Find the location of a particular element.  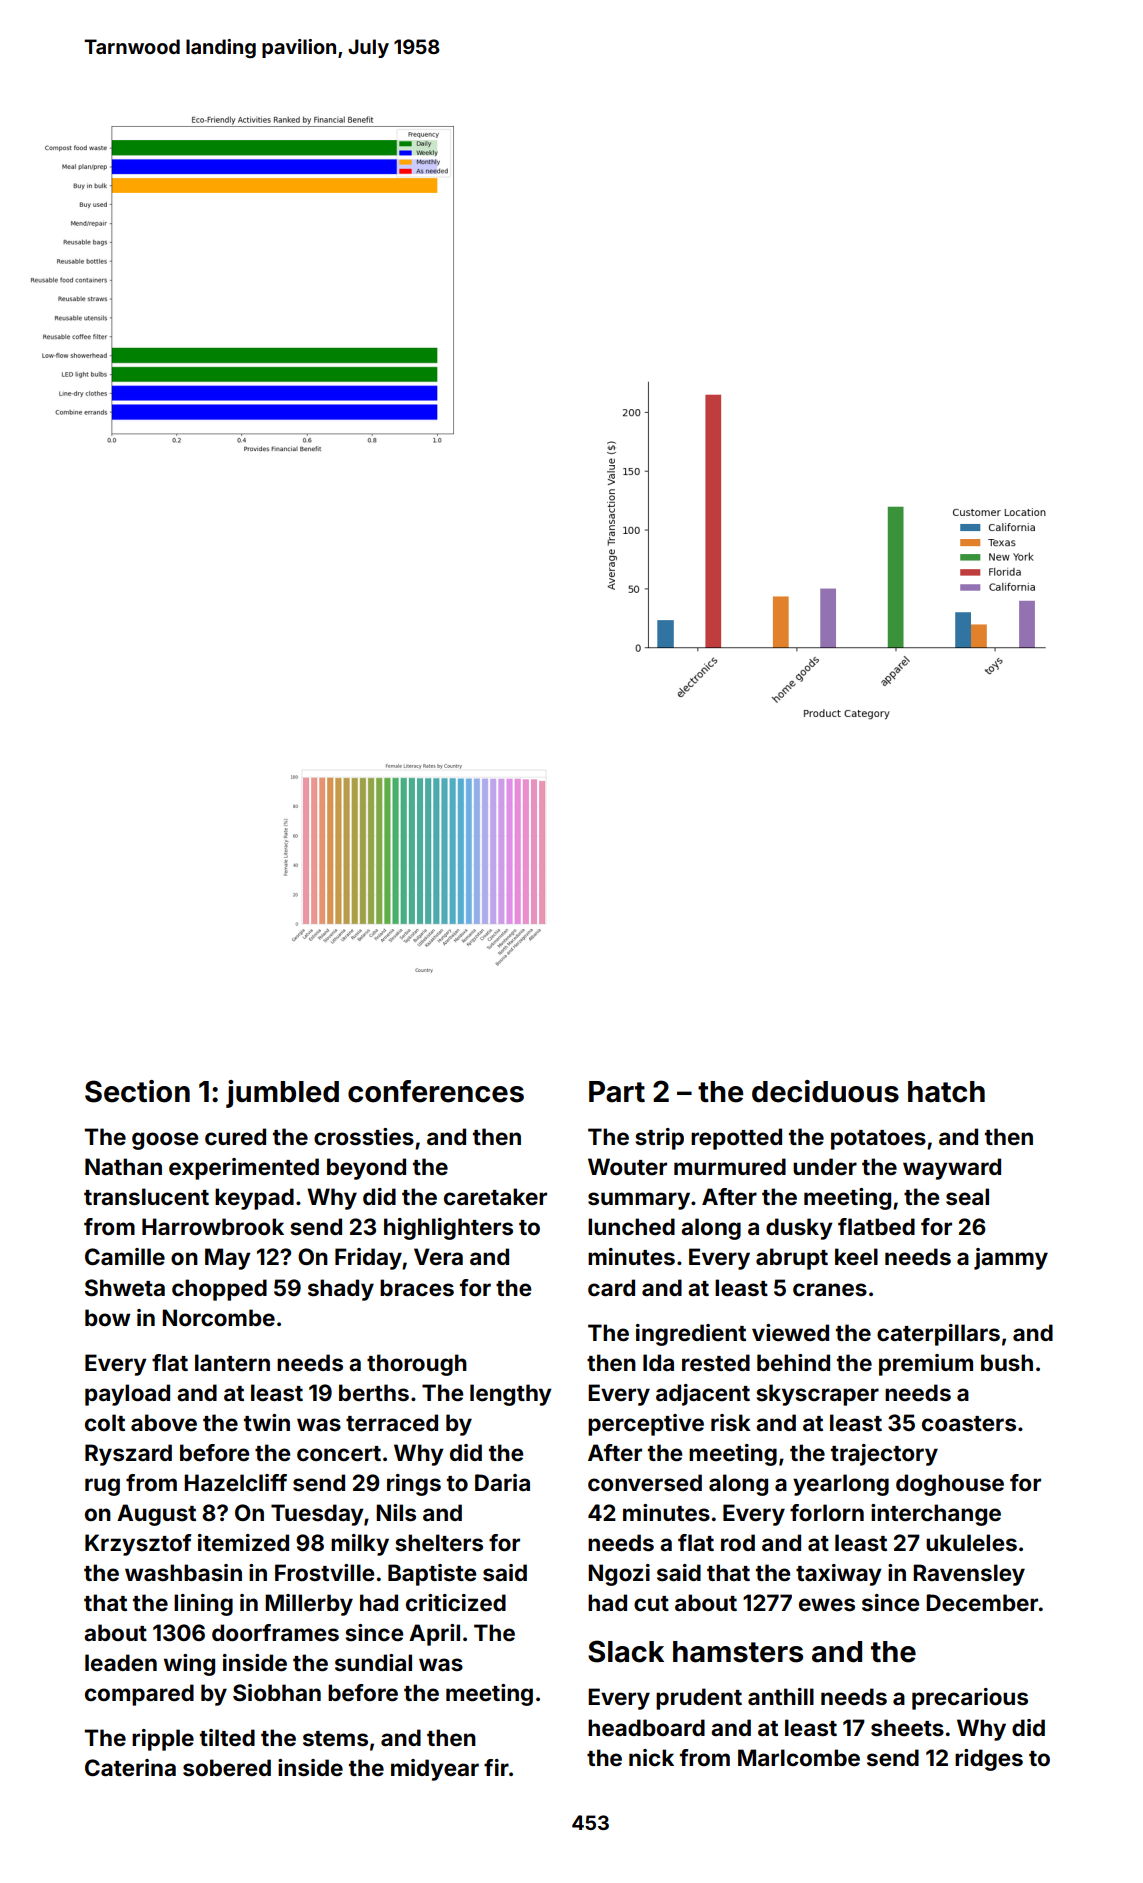

jumbled is located at coordinates (282, 1094).
